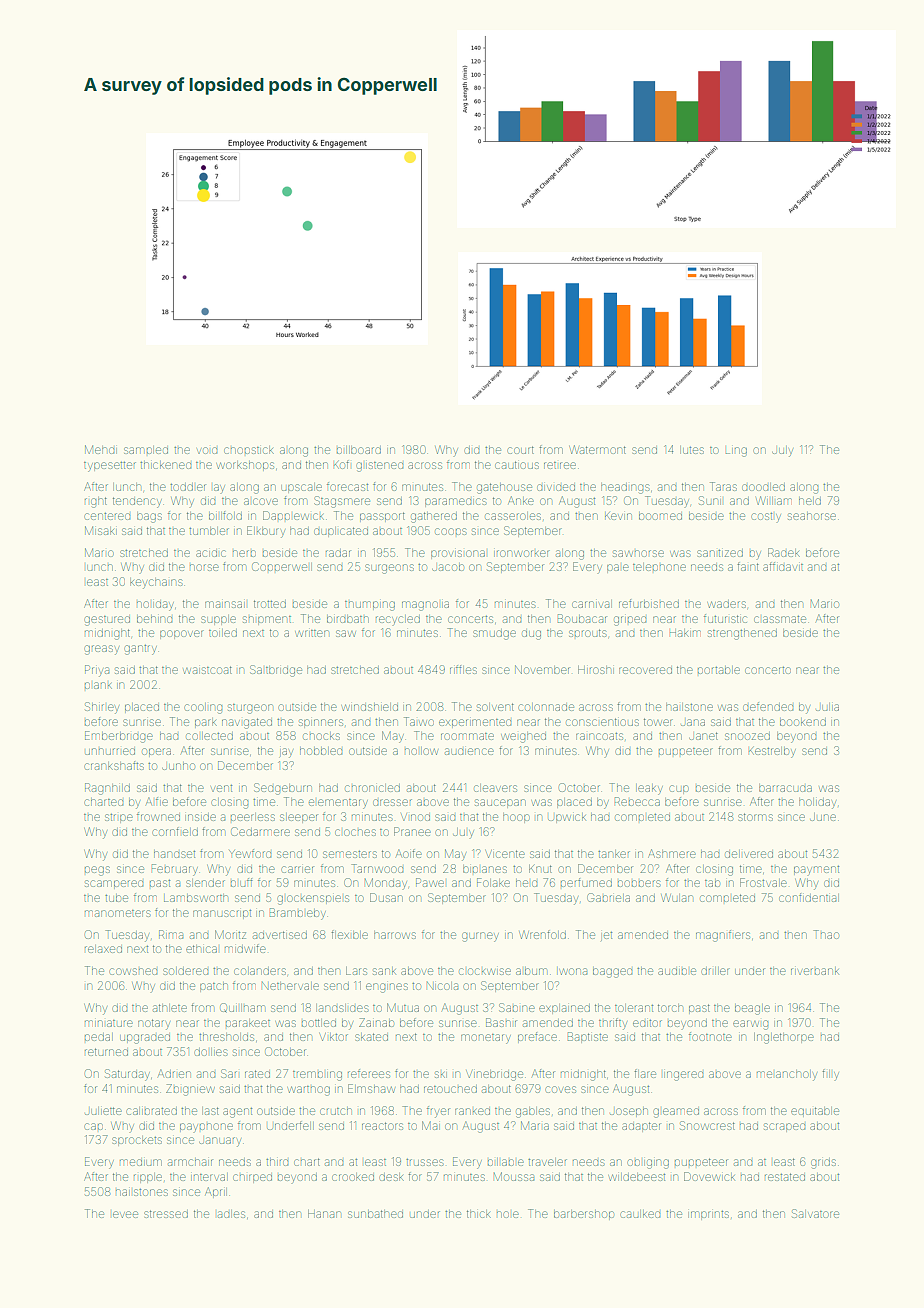 This screenshot has height=1308, width=924. Describe the element at coordinates (280, 935) in the screenshot. I see `advertised` at that location.
